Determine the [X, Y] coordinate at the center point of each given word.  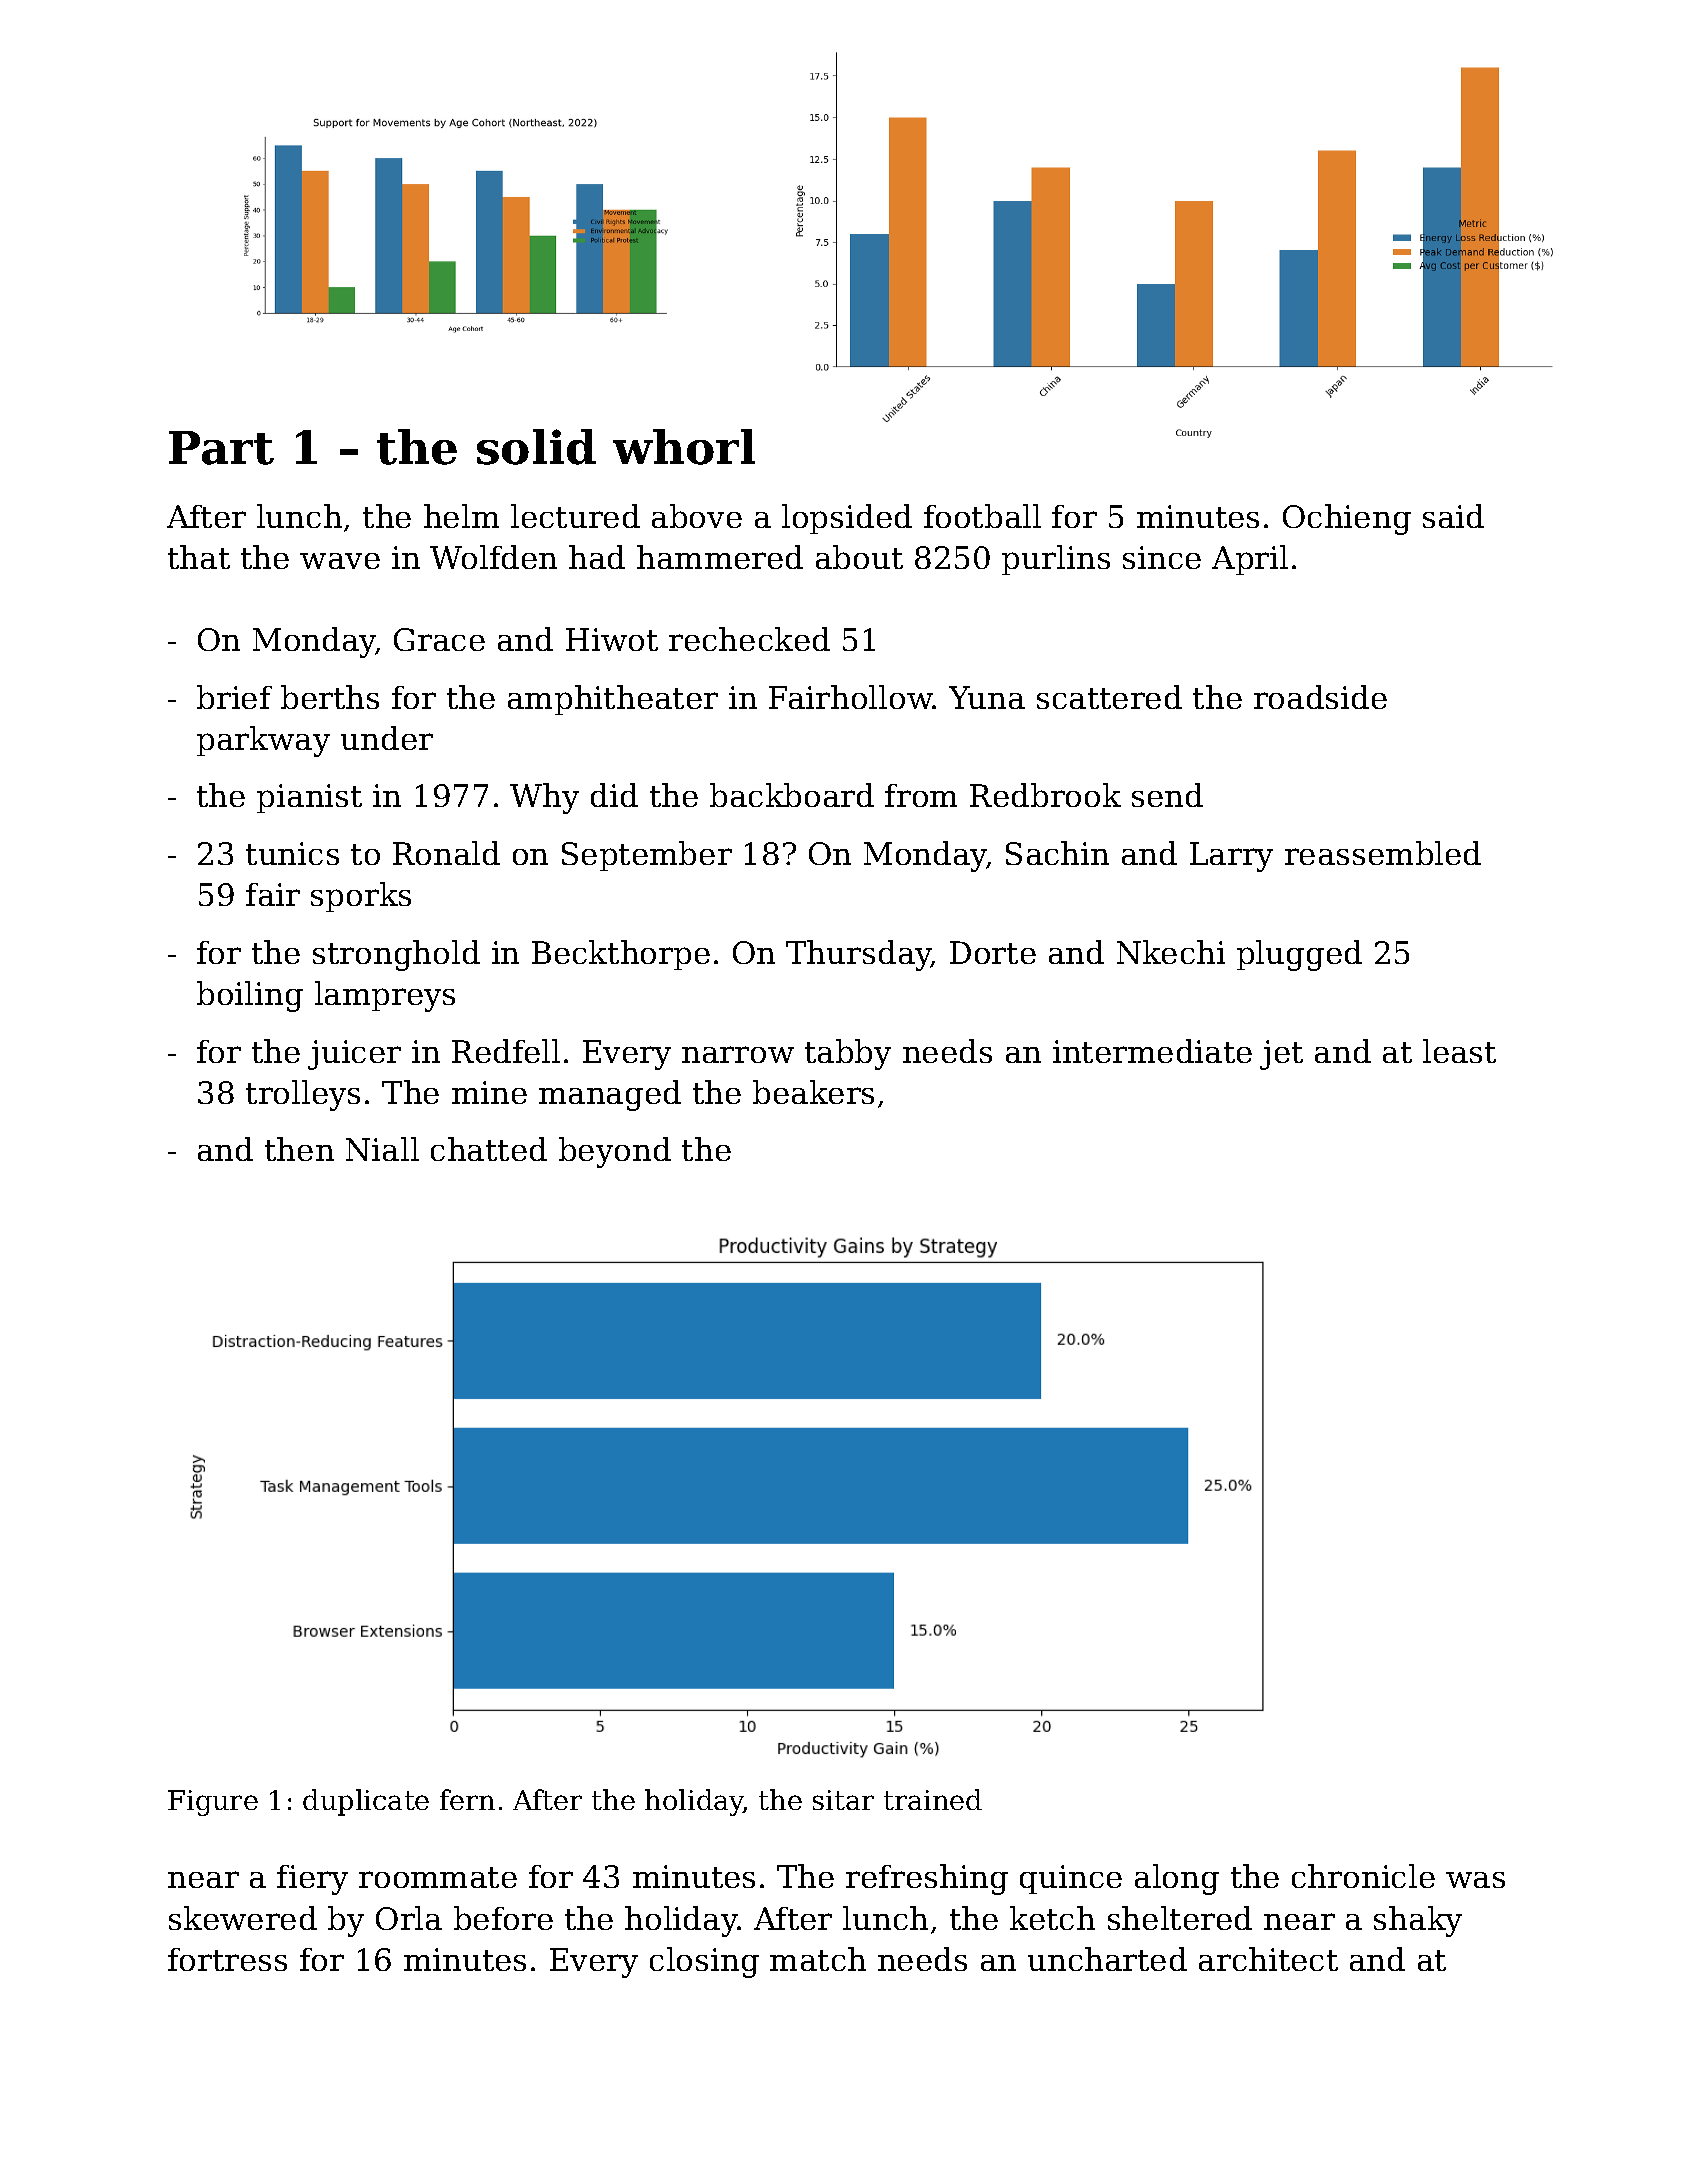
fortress [227, 1959]
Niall [382, 1149]
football [982, 516]
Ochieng [1347, 519]
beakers [813, 1092]
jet [1281, 1055]
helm [461, 516]
